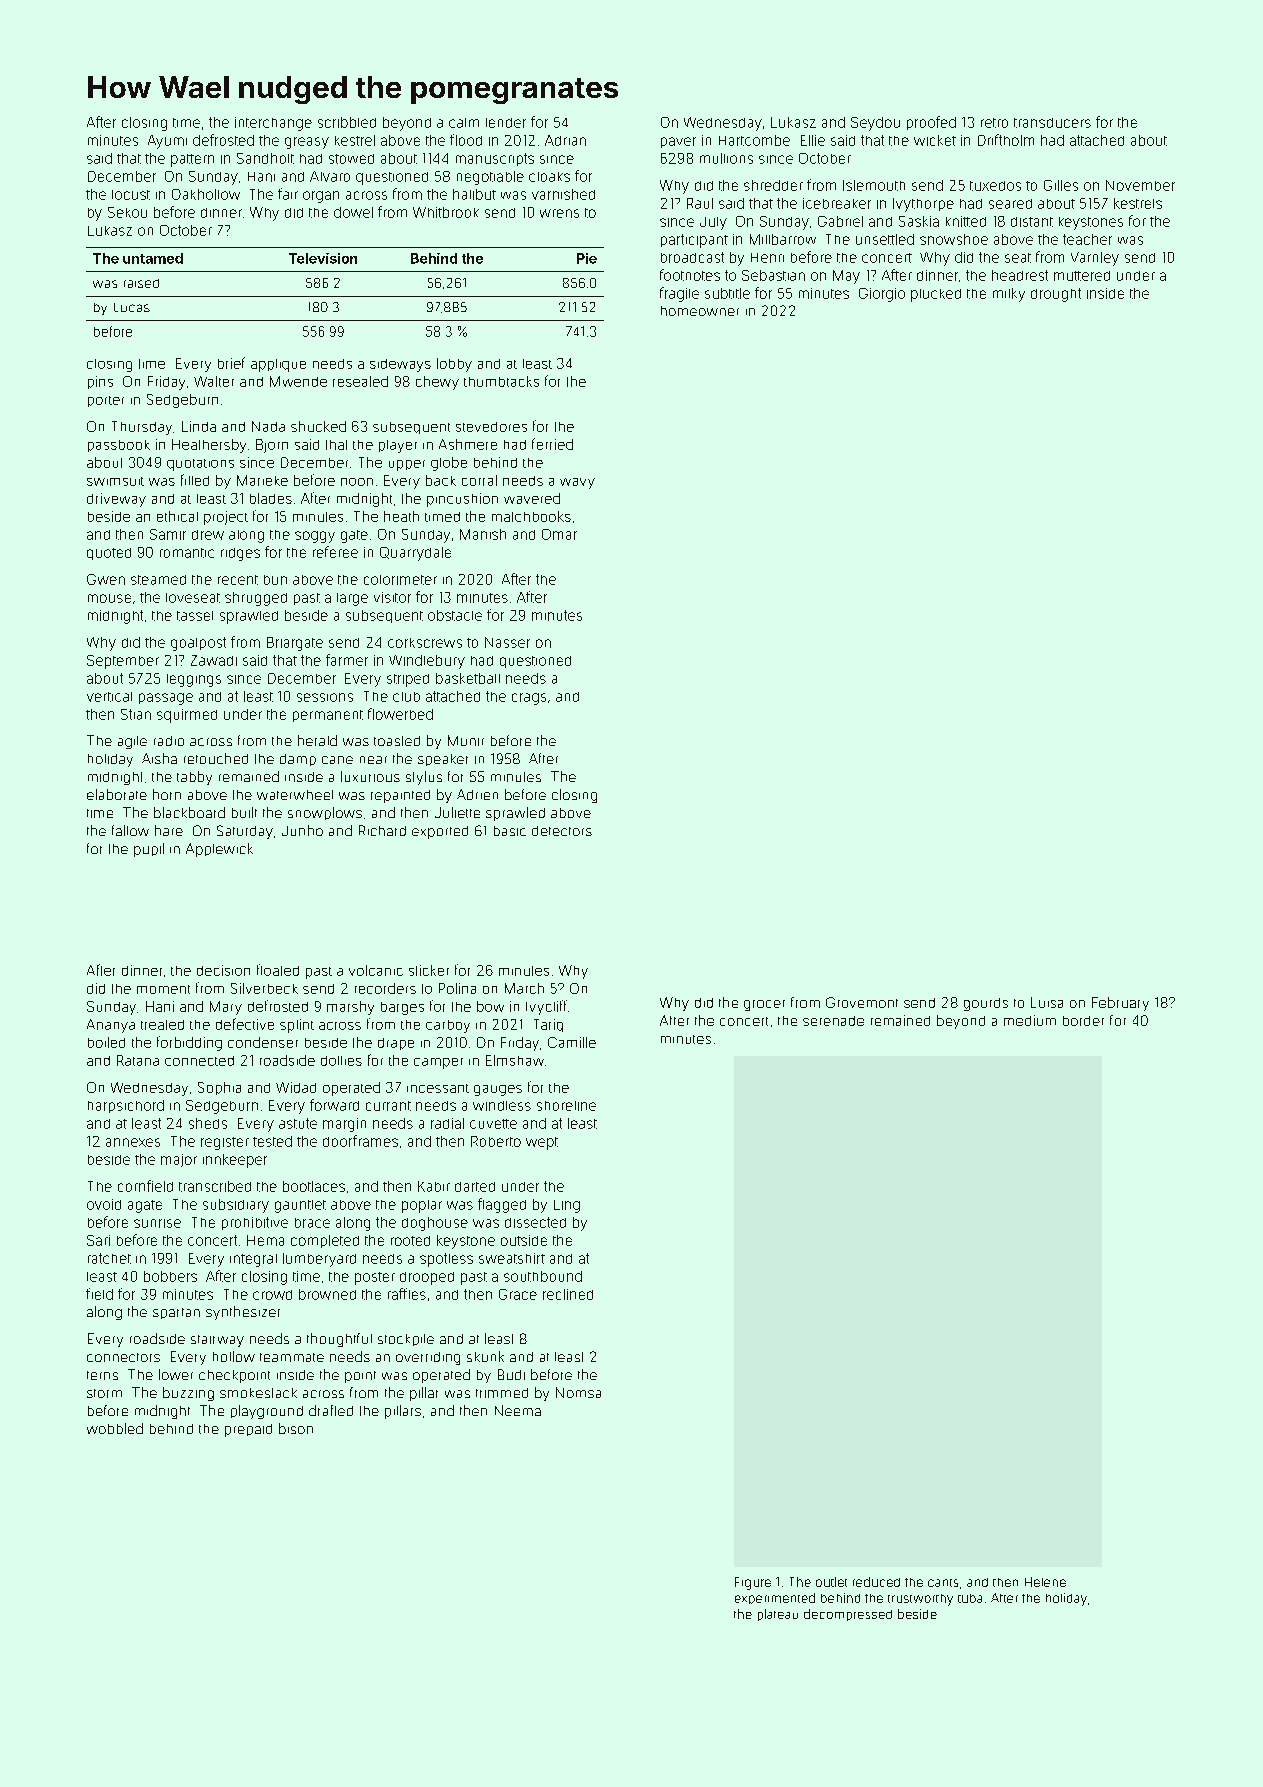  I want to click on cloaks, so click(549, 177).
